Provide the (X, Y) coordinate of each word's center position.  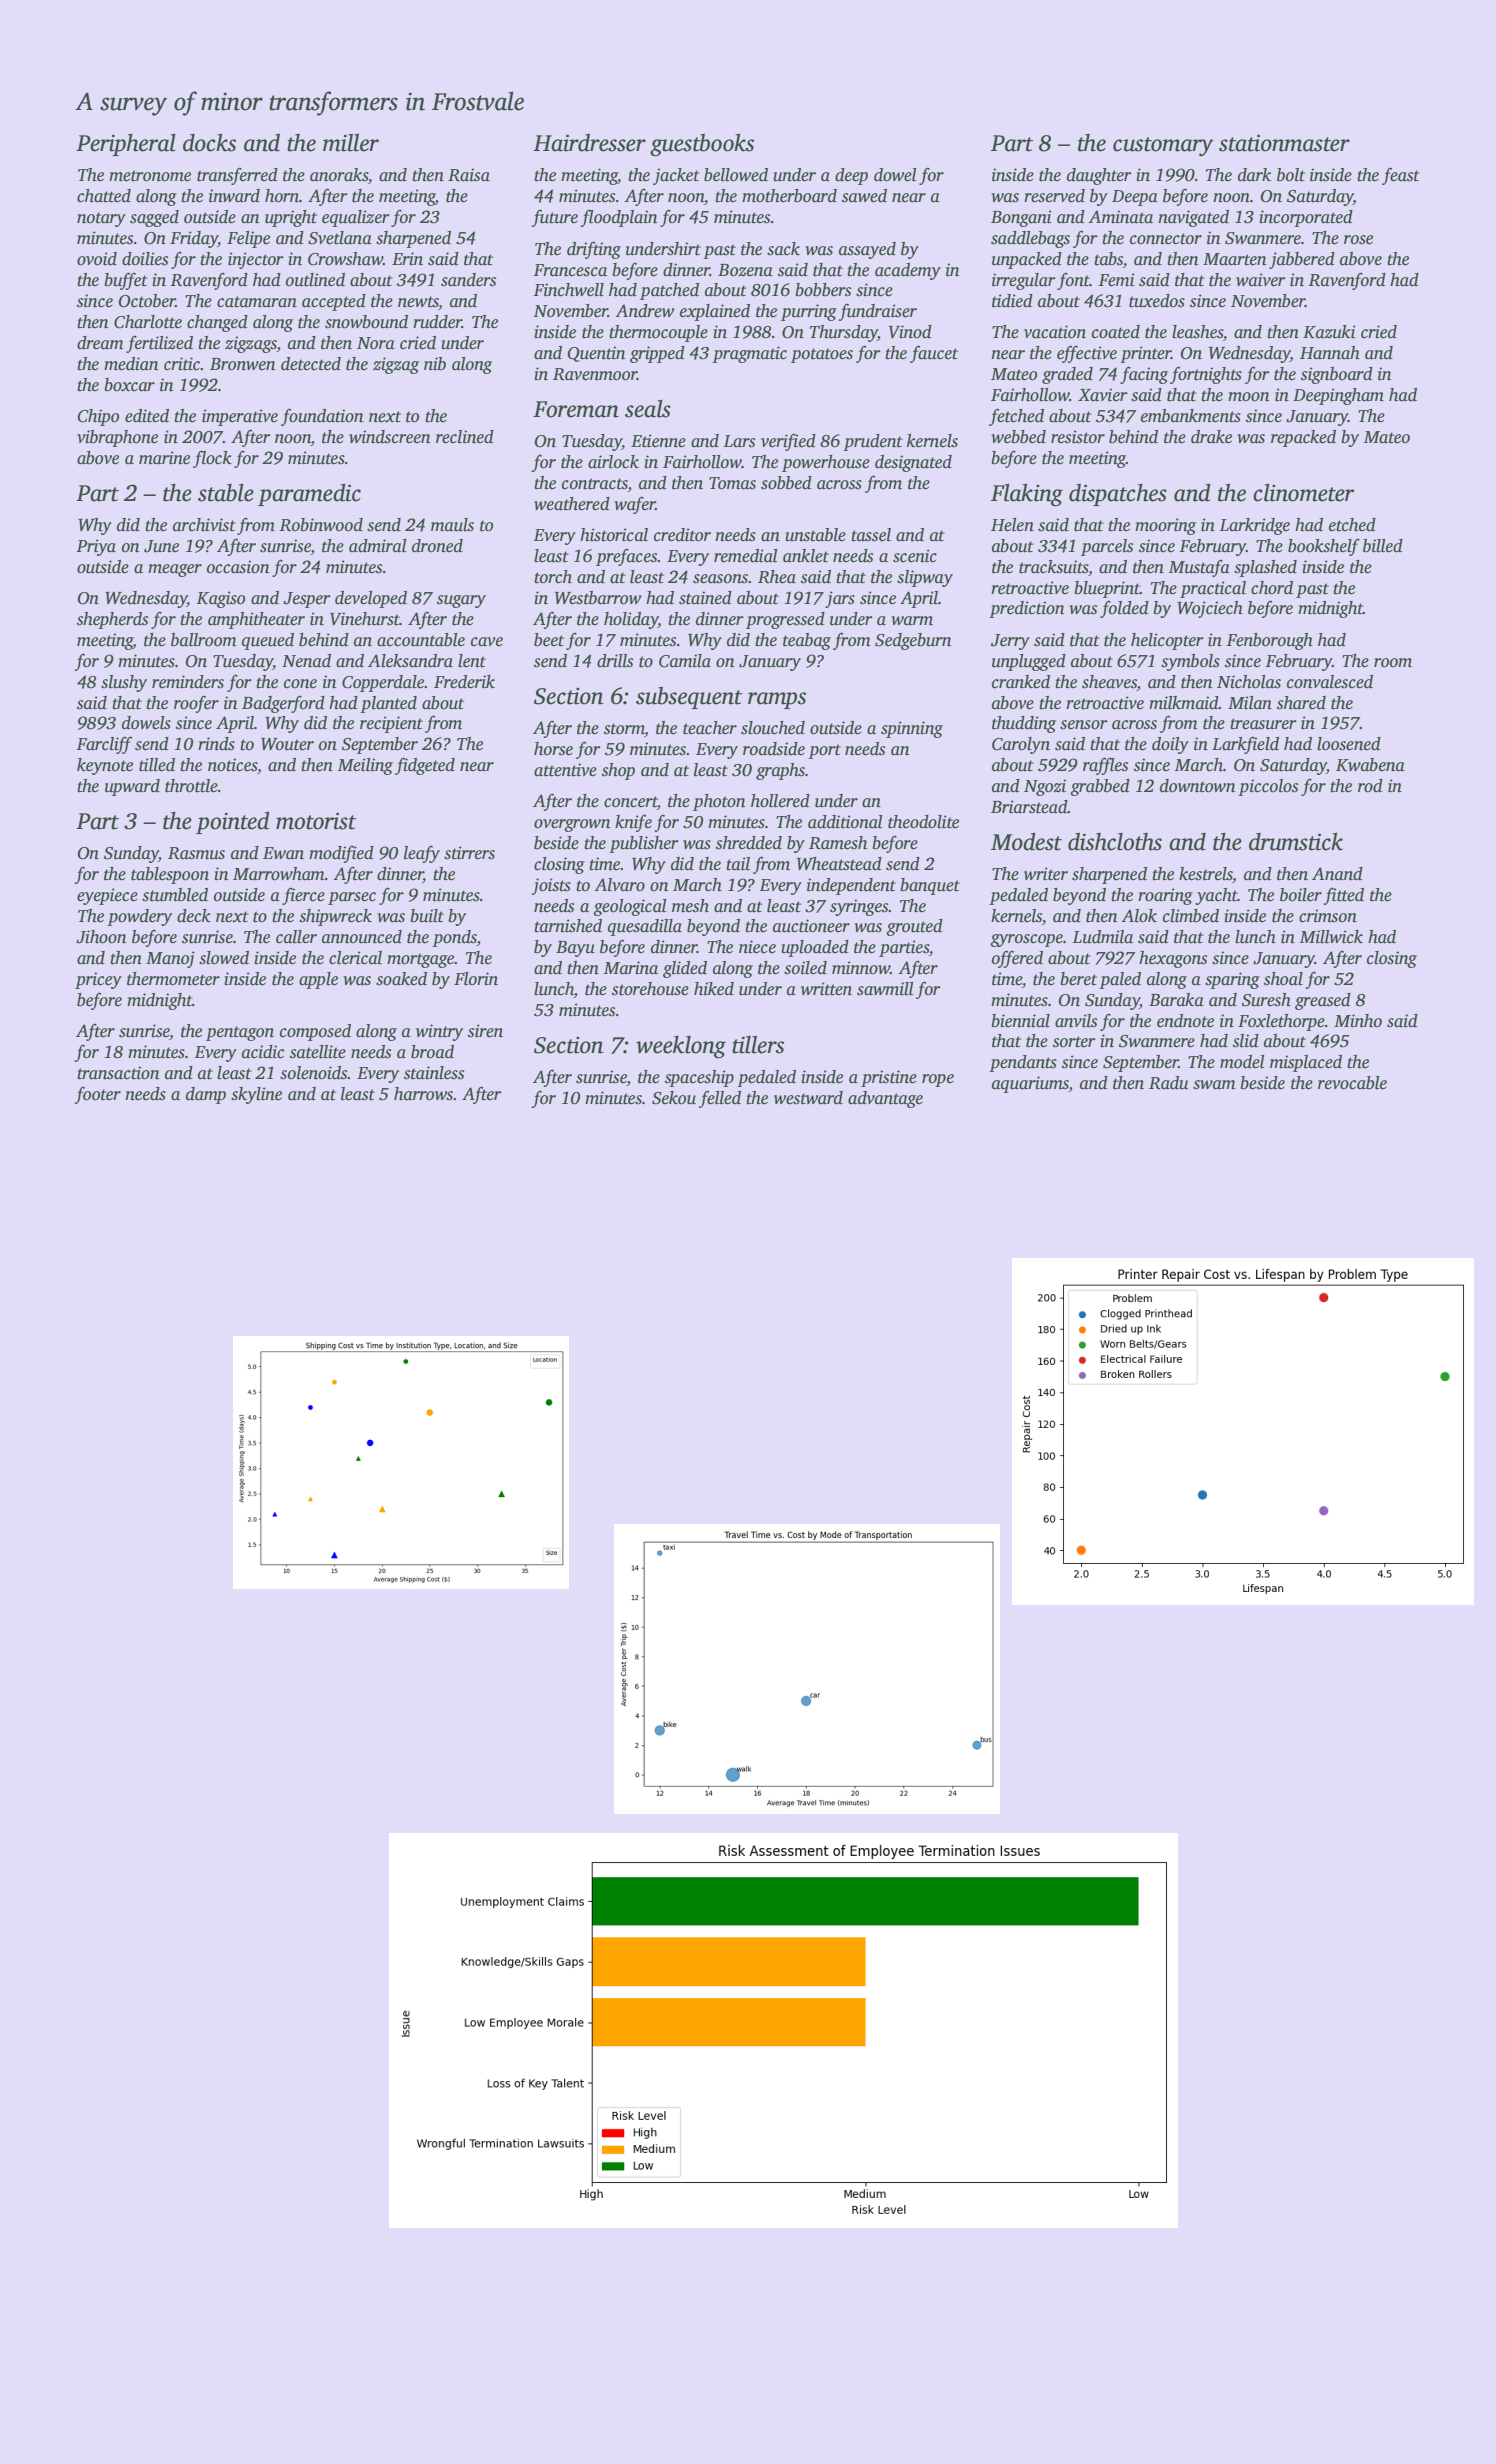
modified (341, 854)
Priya (96, 547)
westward (808, 1098)
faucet (934, 354)
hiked (714, 989)
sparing (1232, 980)
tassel (871, 535)
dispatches (1118, 495)
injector (256, 260)
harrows (423, 1094)
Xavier (1103, 395)
